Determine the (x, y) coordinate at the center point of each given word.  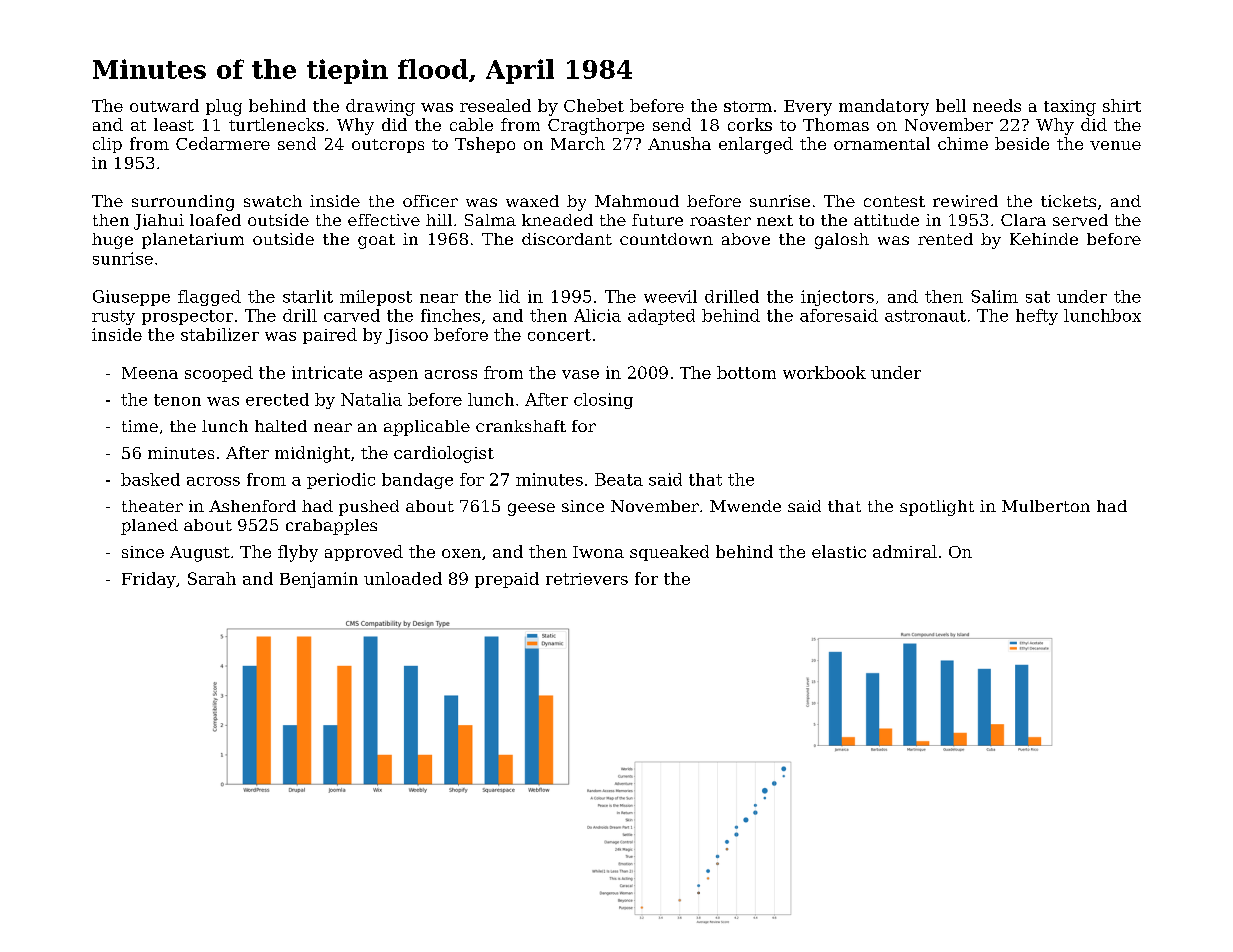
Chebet (594, 105)
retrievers (587, 579)
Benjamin (319, 580)
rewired (965, 201)
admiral (905, 551)
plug (224, 107)
